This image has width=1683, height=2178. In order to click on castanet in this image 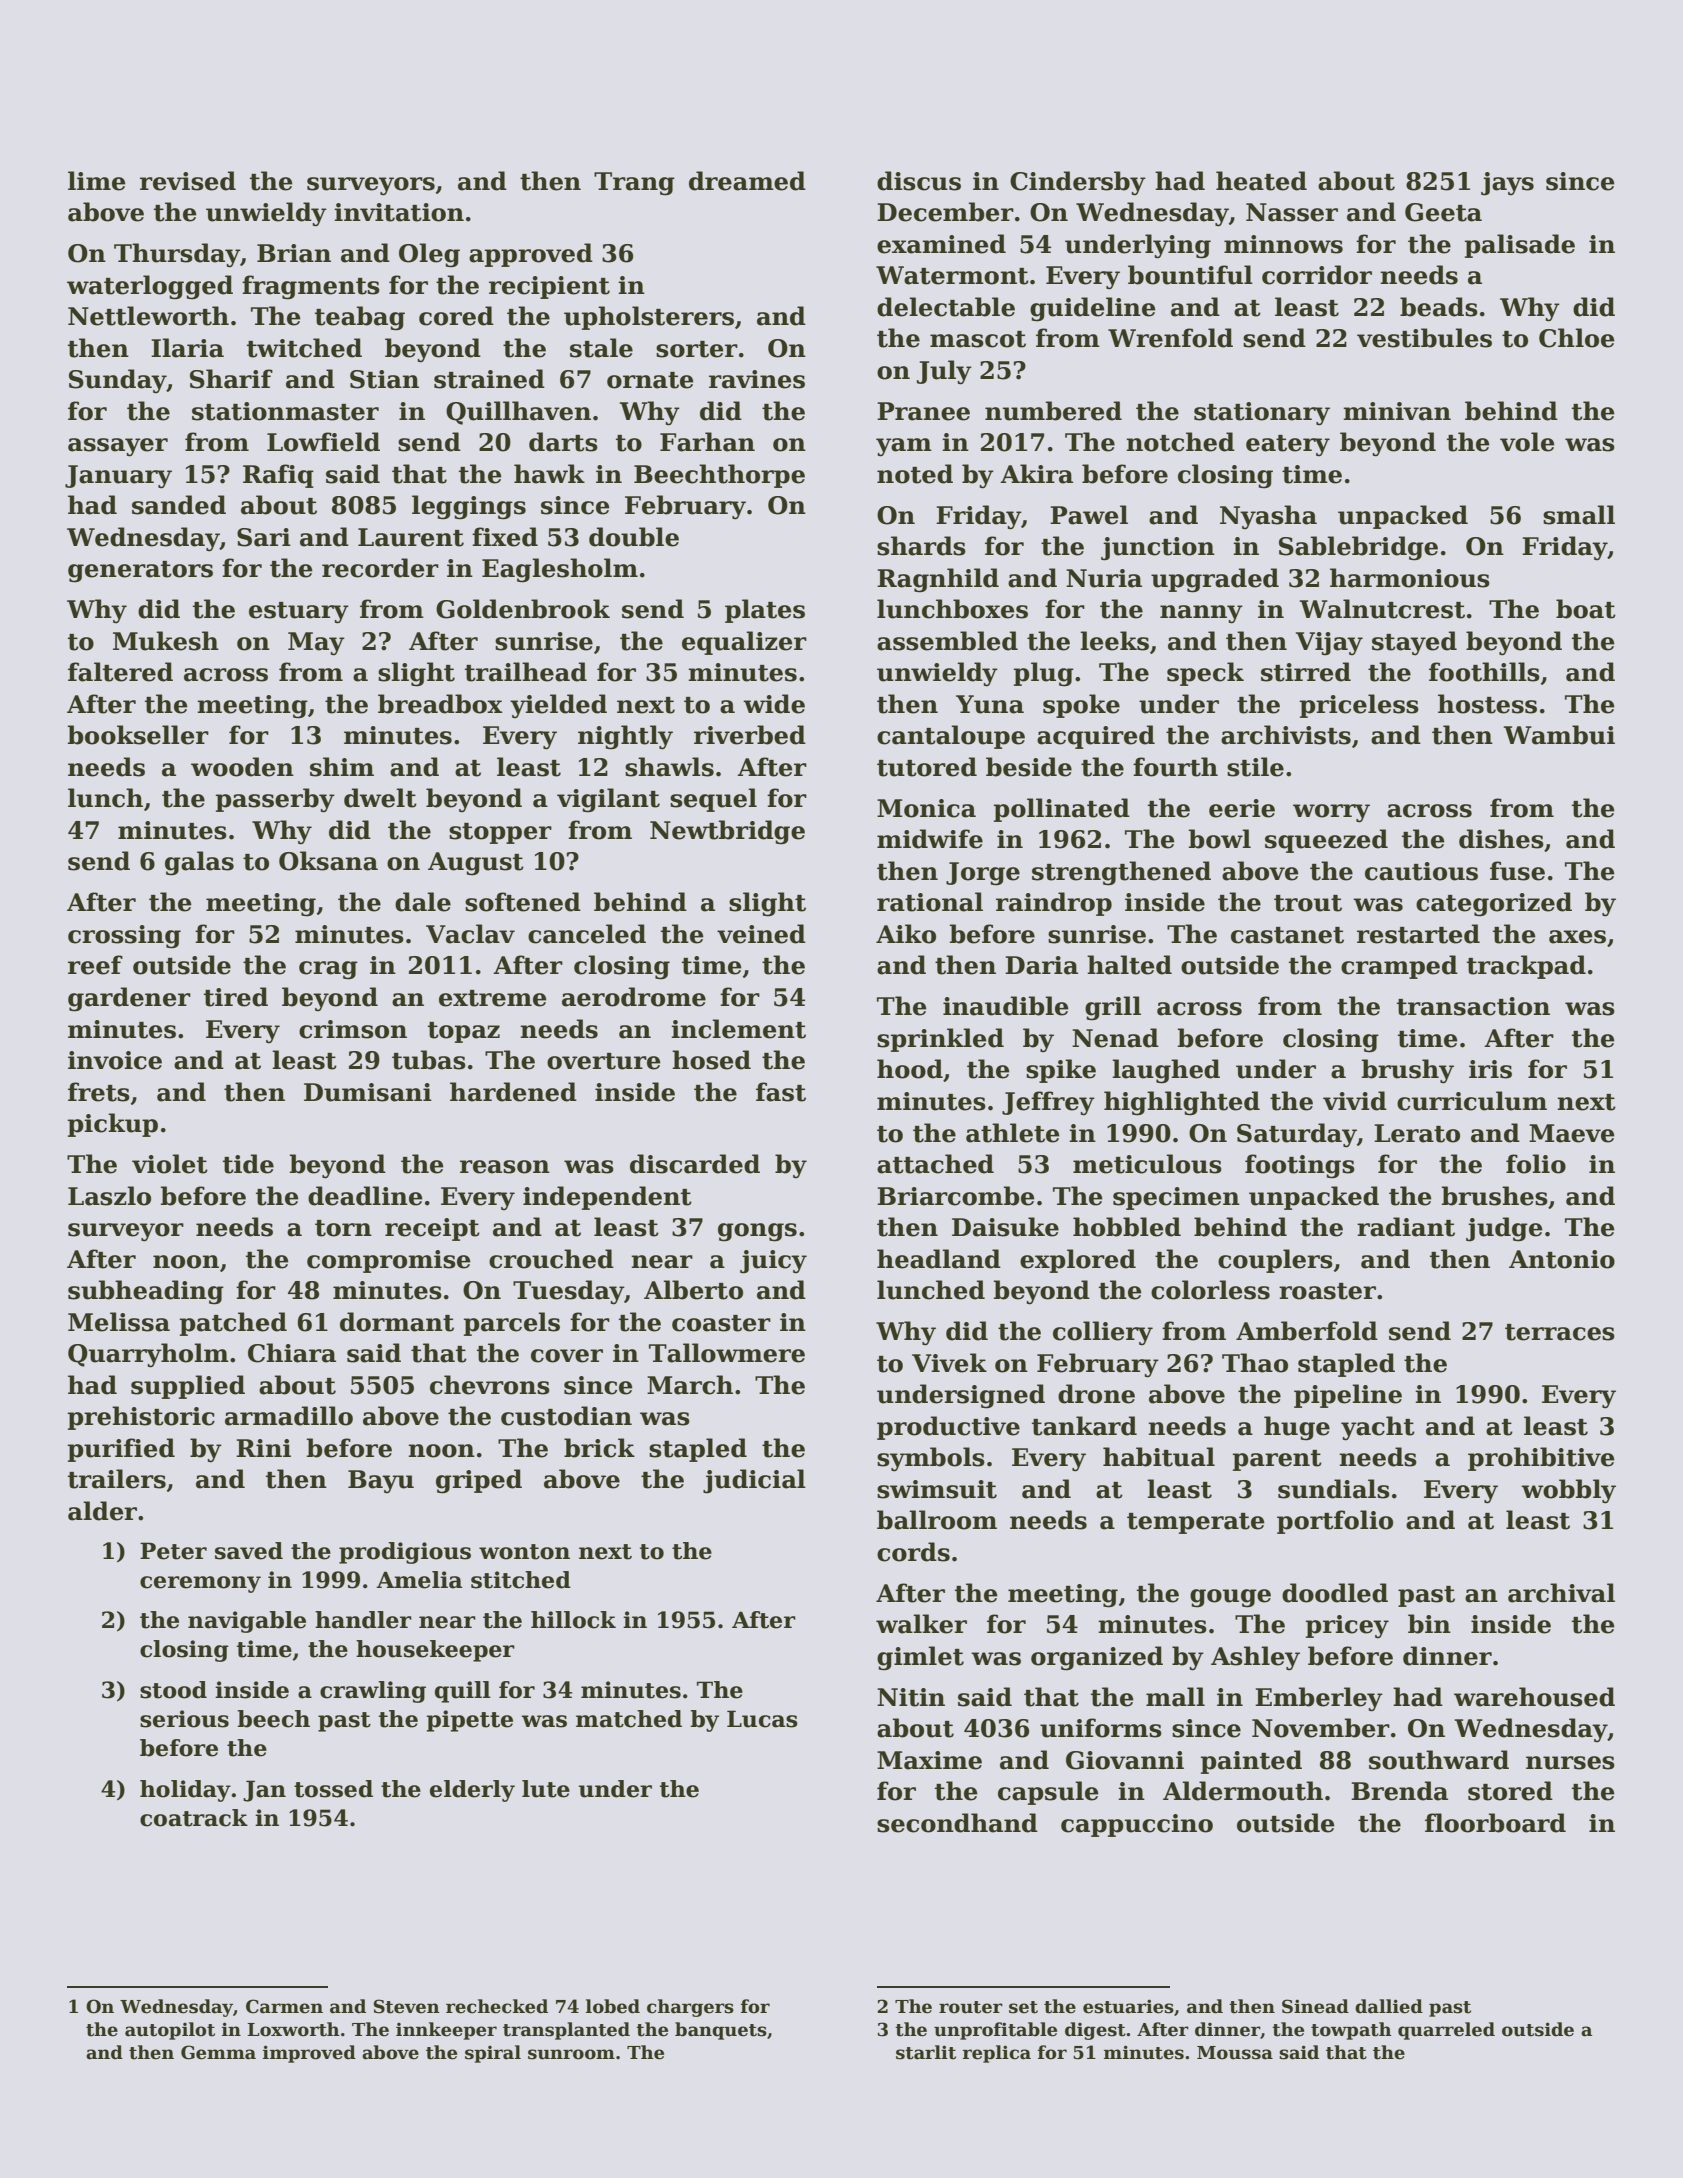, I will do `click(1287, 935)`.
